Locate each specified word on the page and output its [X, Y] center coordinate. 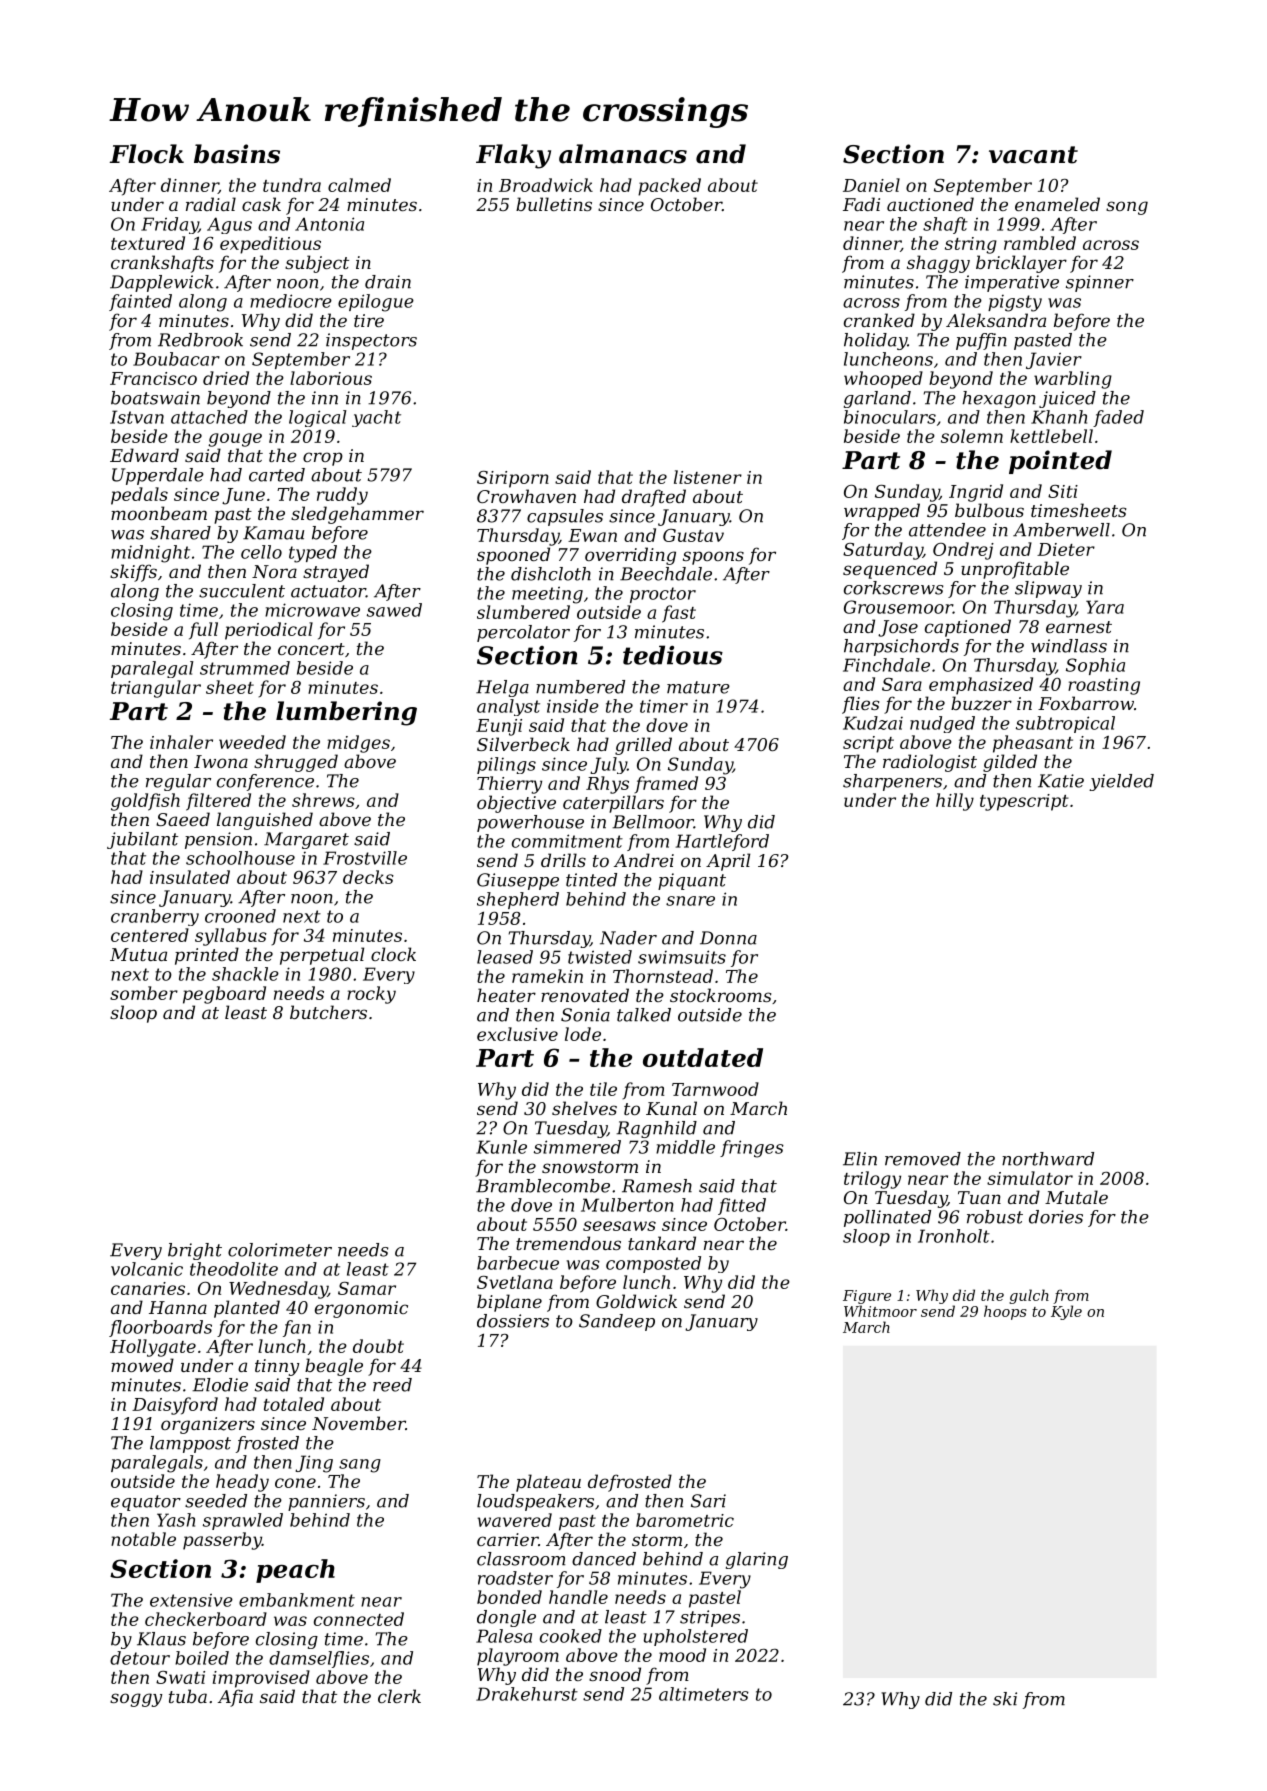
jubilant [142, 840]
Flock [147, 154]
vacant [1033, 155]
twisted [600, 957]
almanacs [623, 154]
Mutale [1076, 1197]
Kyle [1066, 1312]
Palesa [504, 1636]
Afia [235, 1698]
